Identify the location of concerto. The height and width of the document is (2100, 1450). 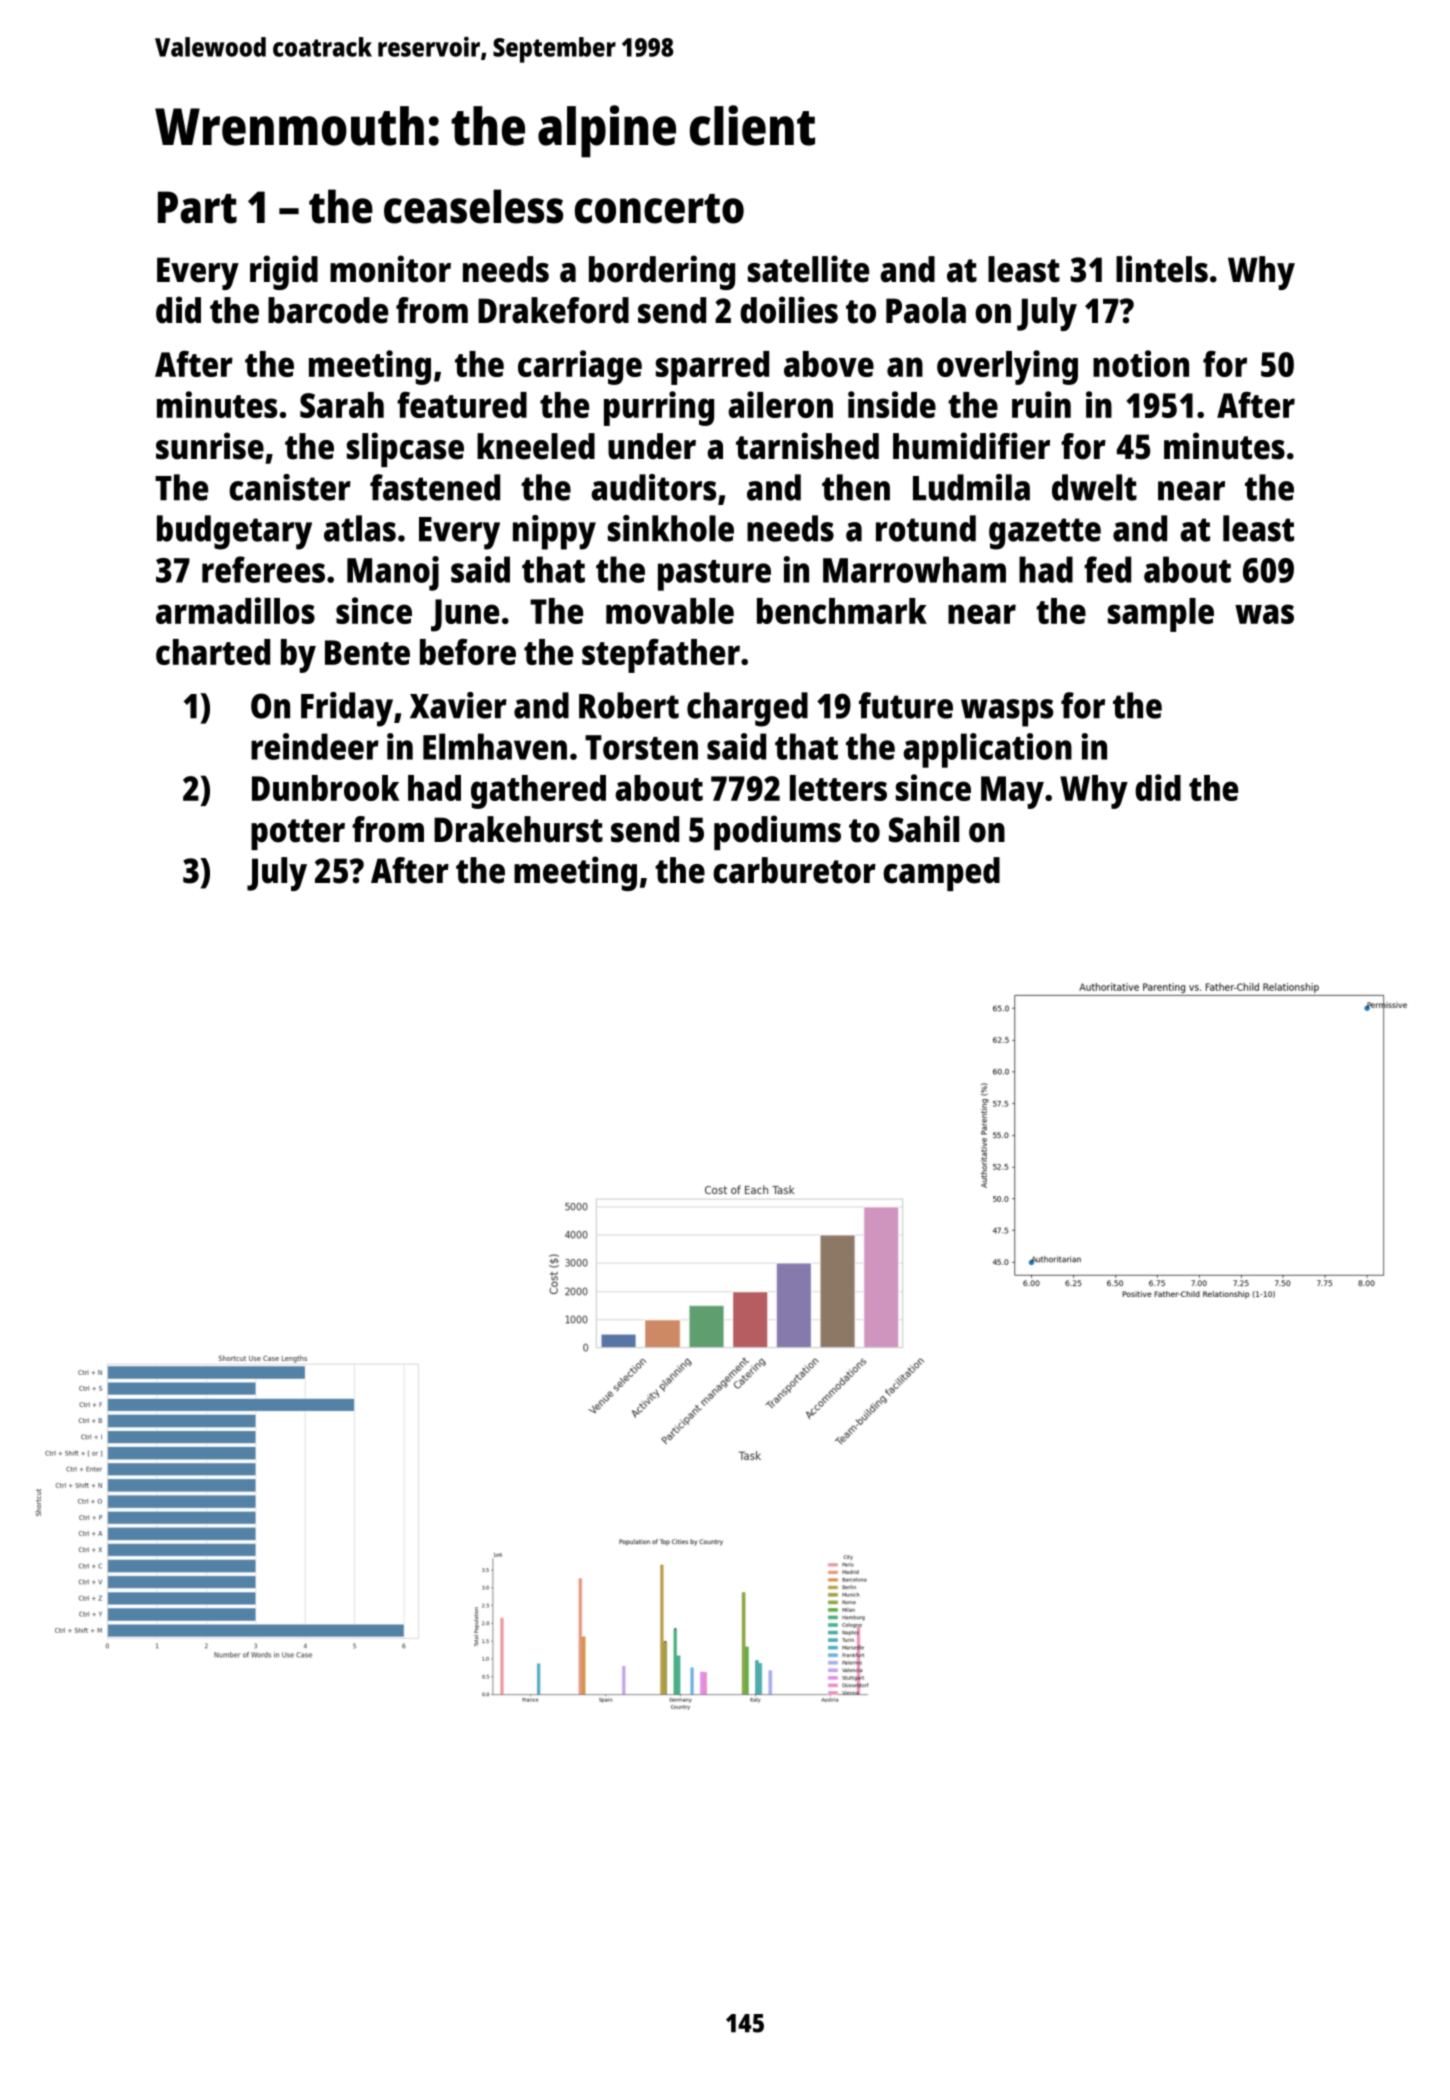
(659, 209).
